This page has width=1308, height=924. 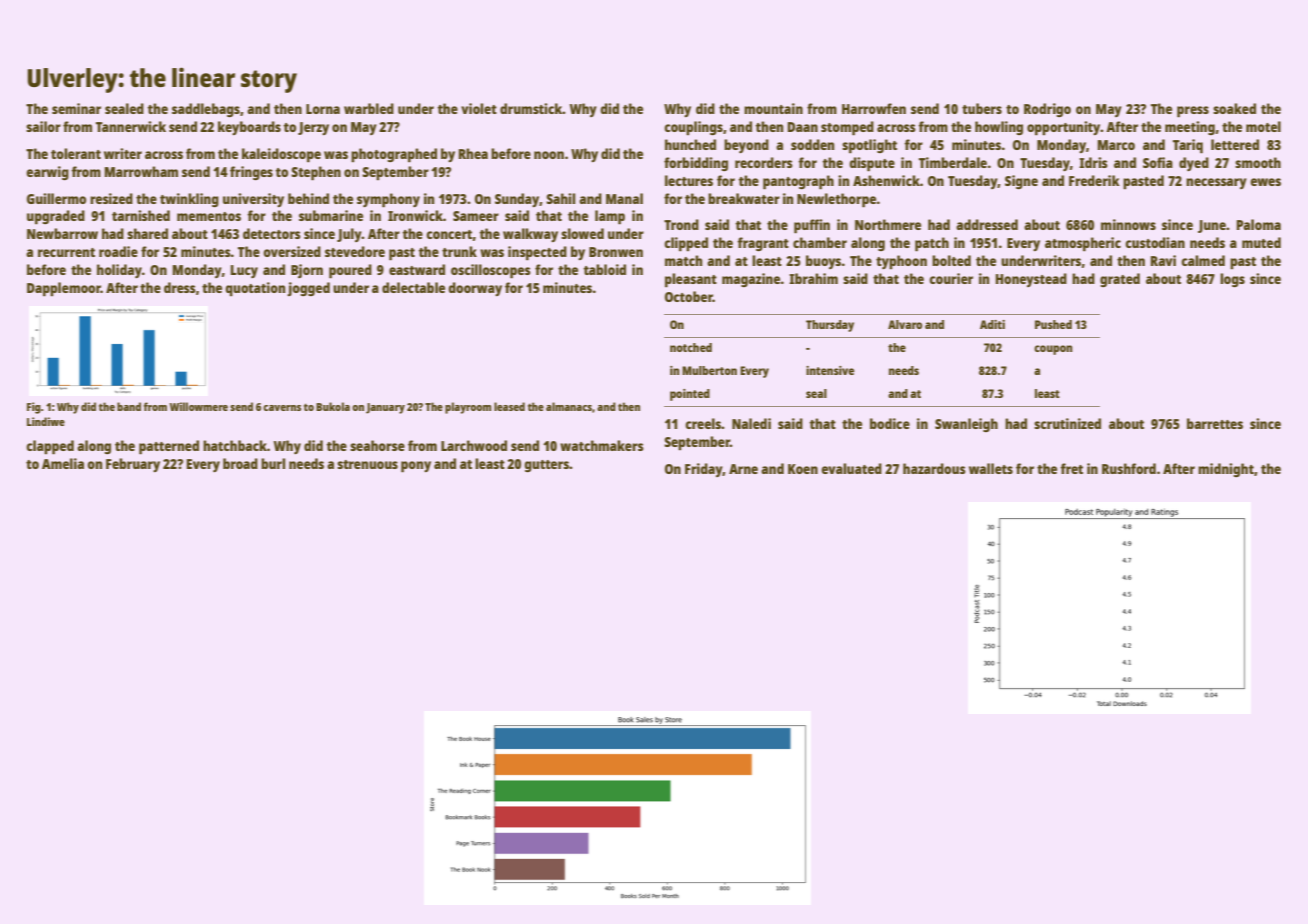 I want to click on Lucy, so click(x=244, y=271).
